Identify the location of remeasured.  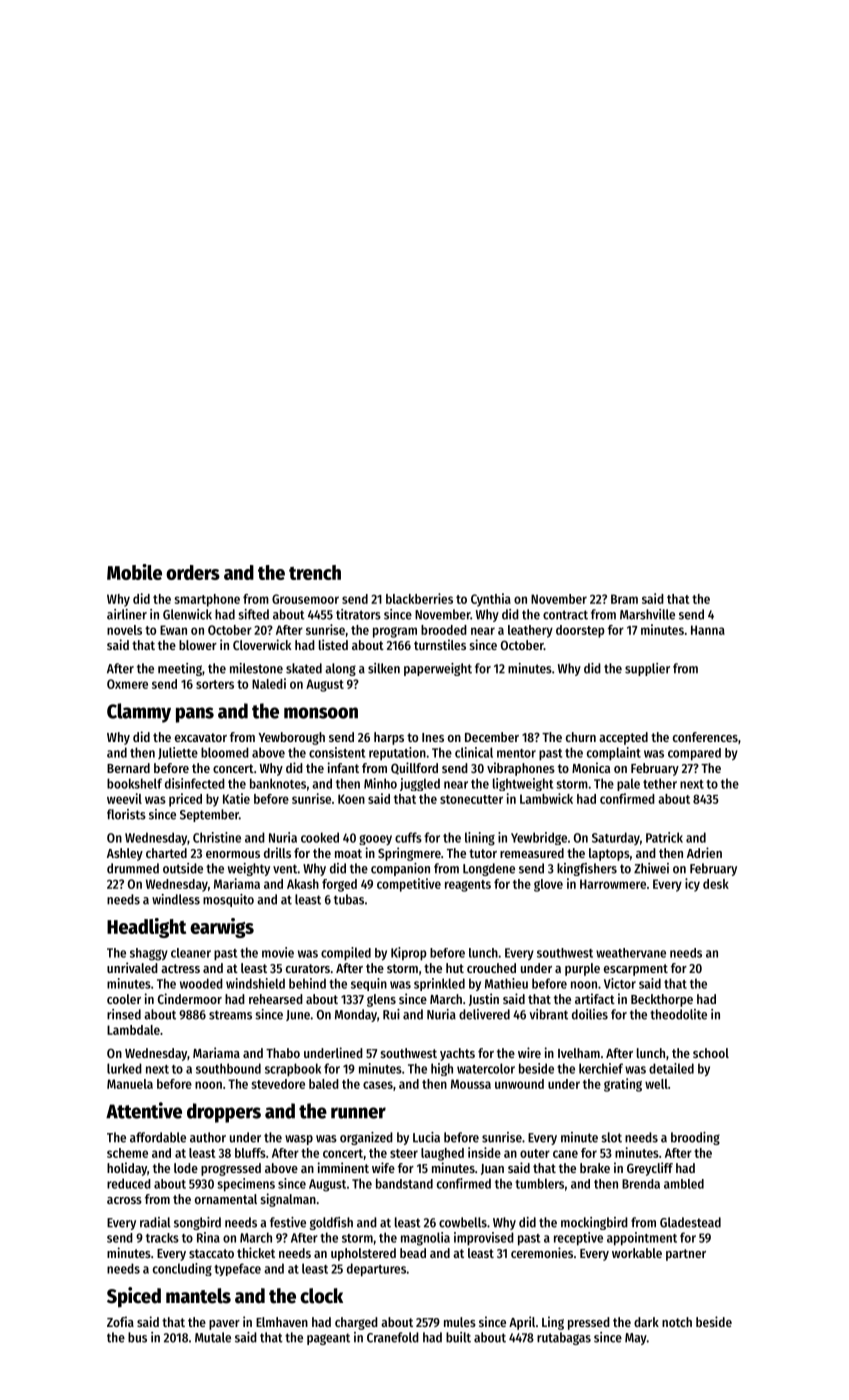
(532, 853).
